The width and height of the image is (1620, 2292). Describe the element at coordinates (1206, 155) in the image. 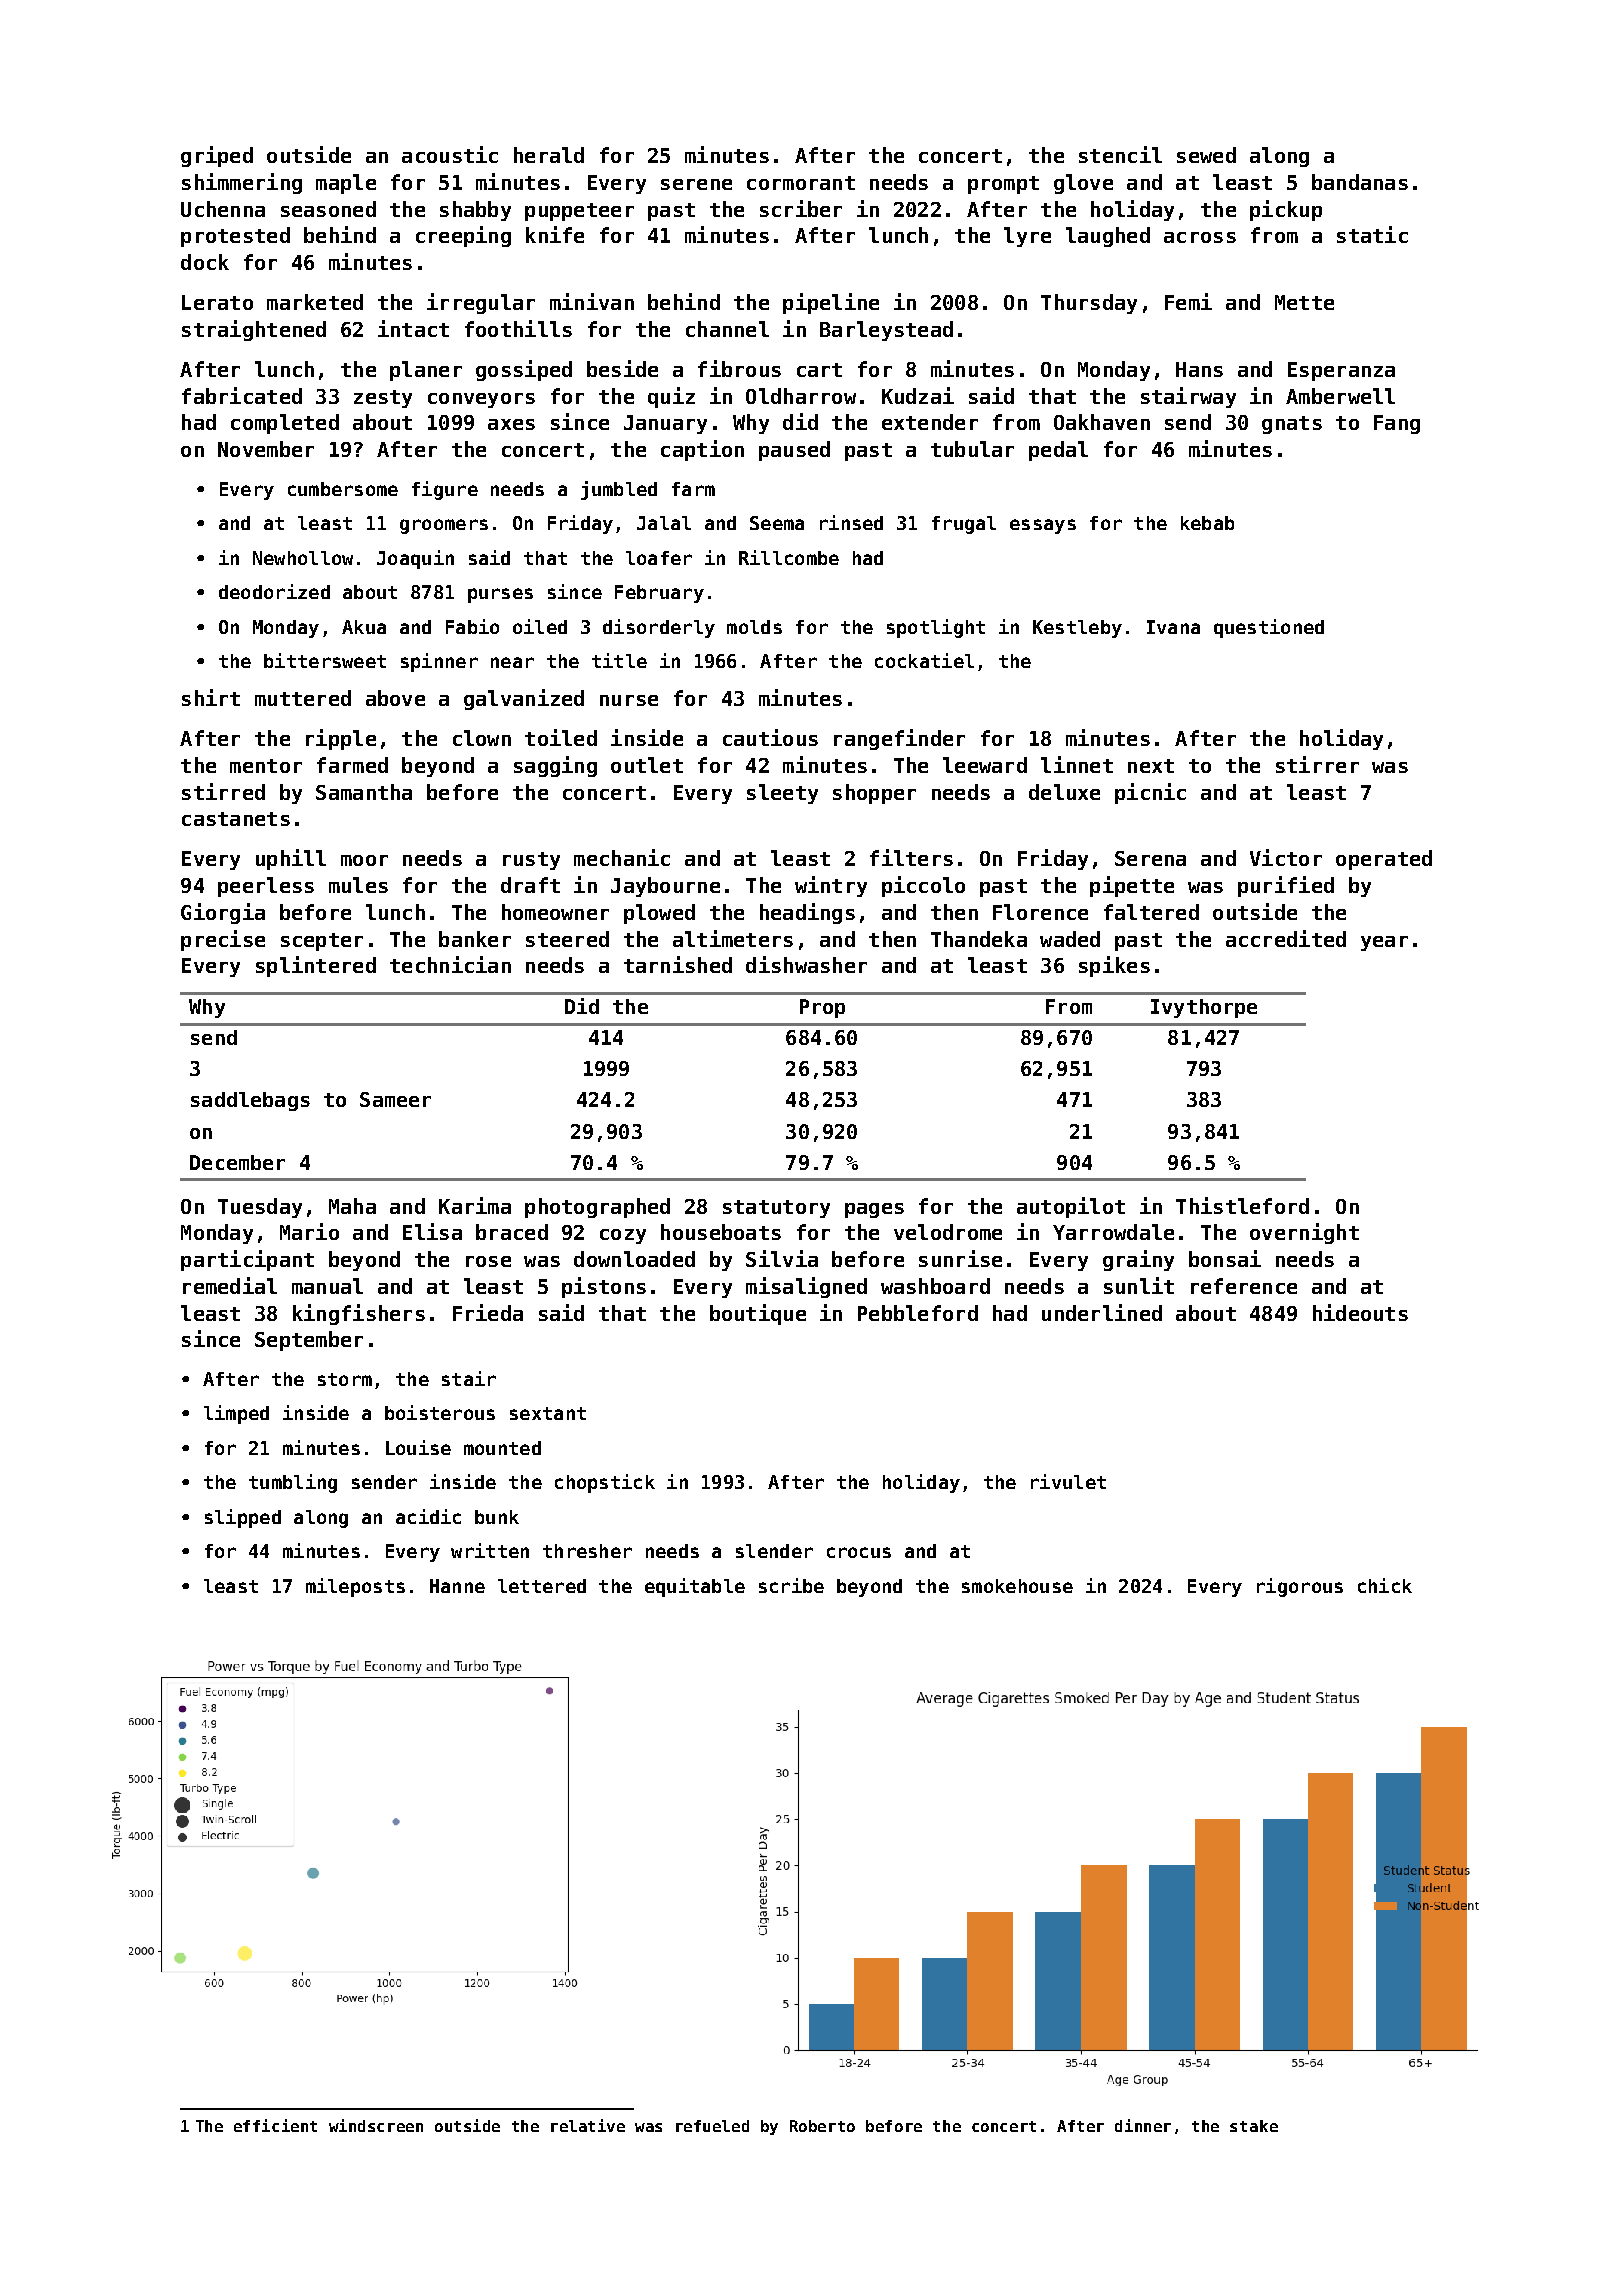

I see `sewed` at that location.
